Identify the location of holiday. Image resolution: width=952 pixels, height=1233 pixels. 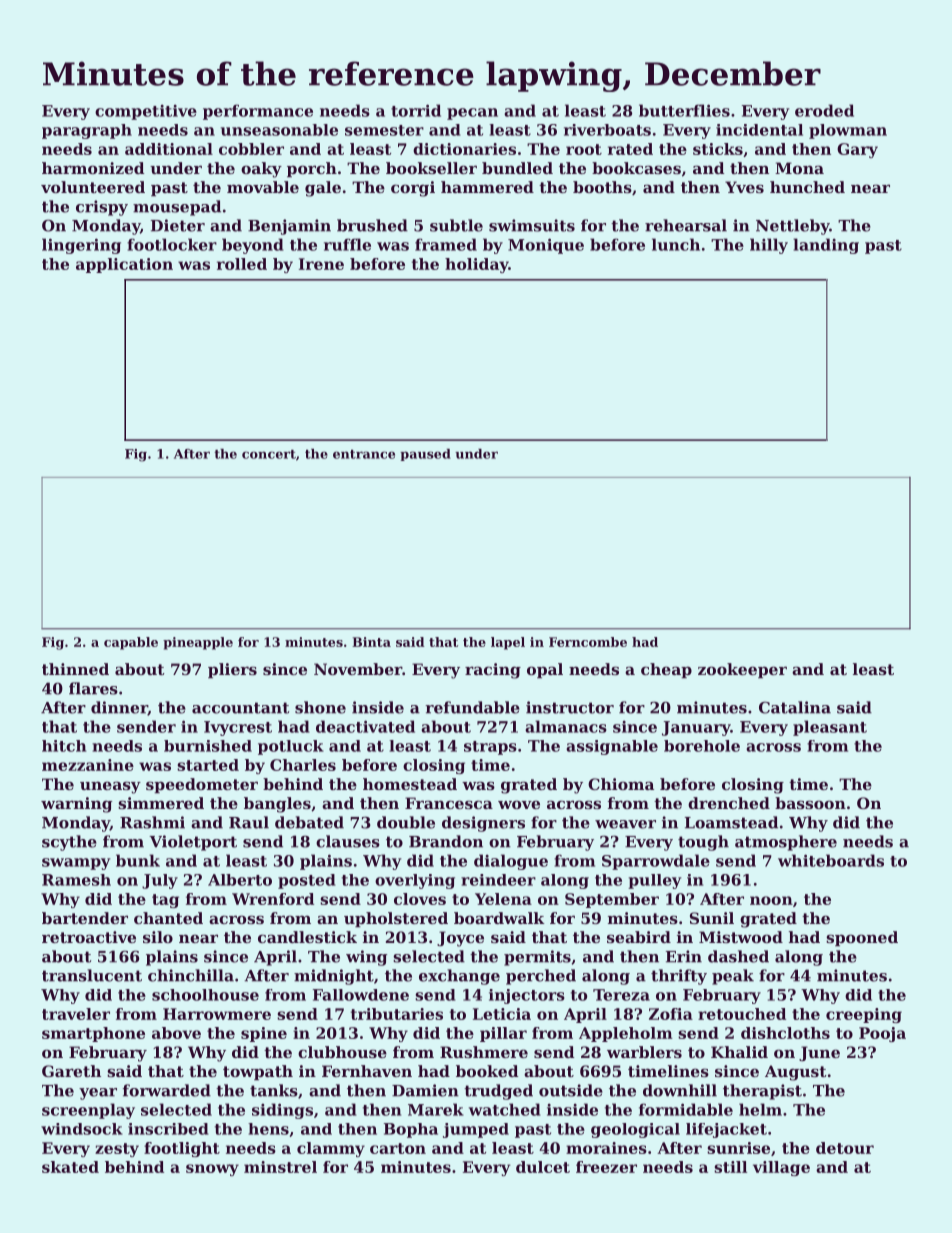
(476, 265).
